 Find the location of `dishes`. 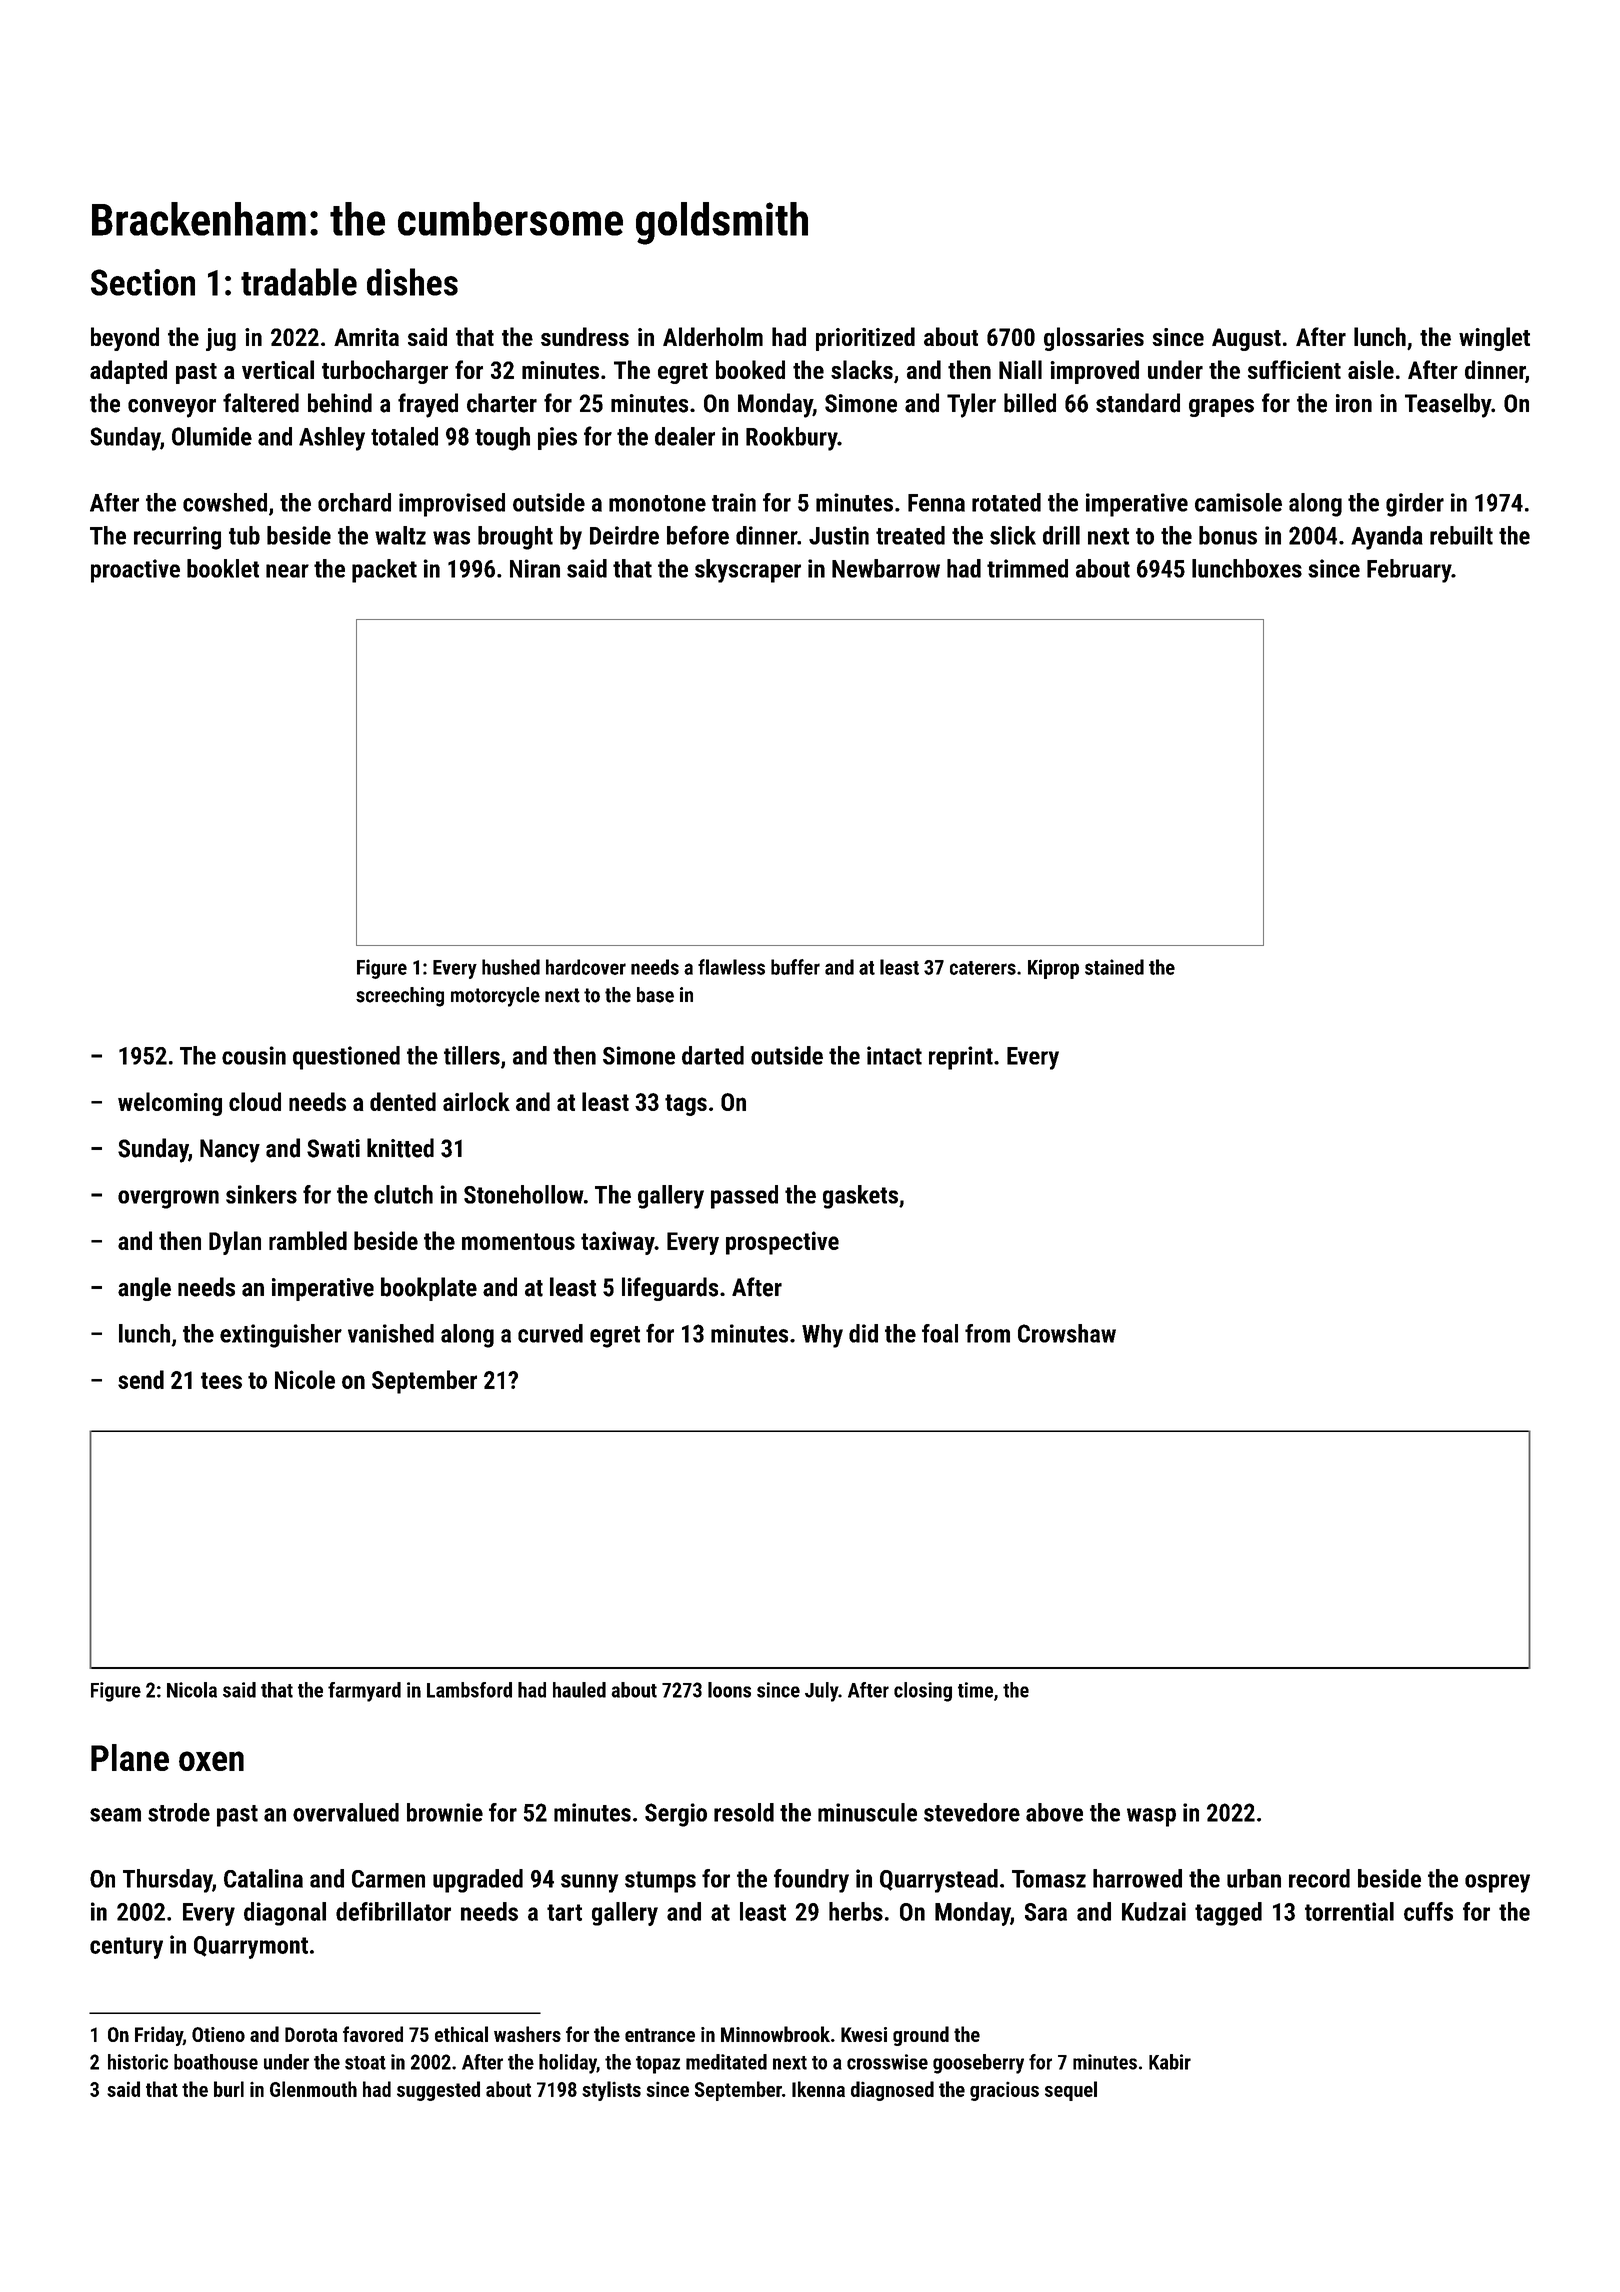

dishes is located at coordinates (412, 282).
